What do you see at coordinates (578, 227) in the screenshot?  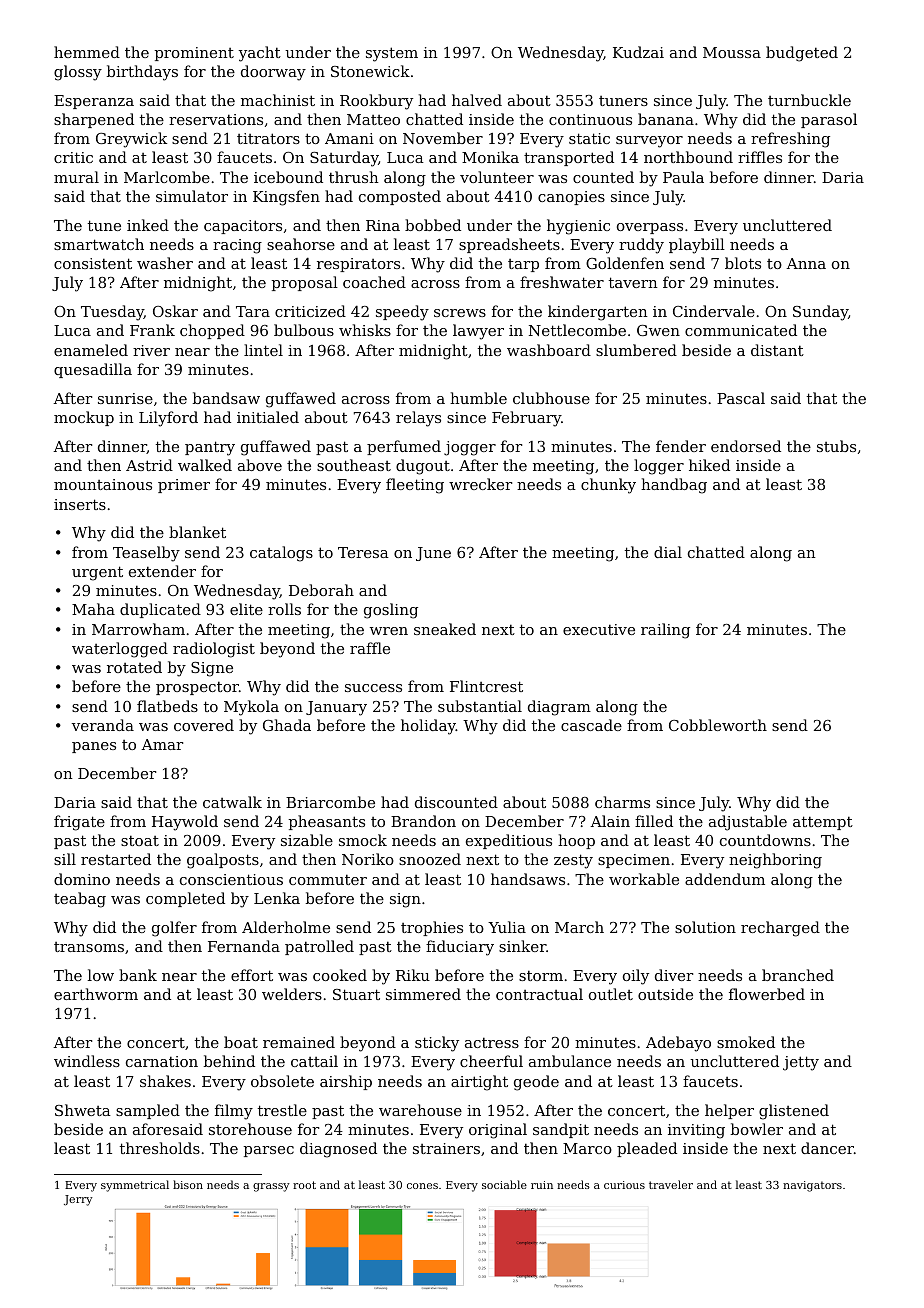 I see `hygienic` at bounding box center [578, 227].
